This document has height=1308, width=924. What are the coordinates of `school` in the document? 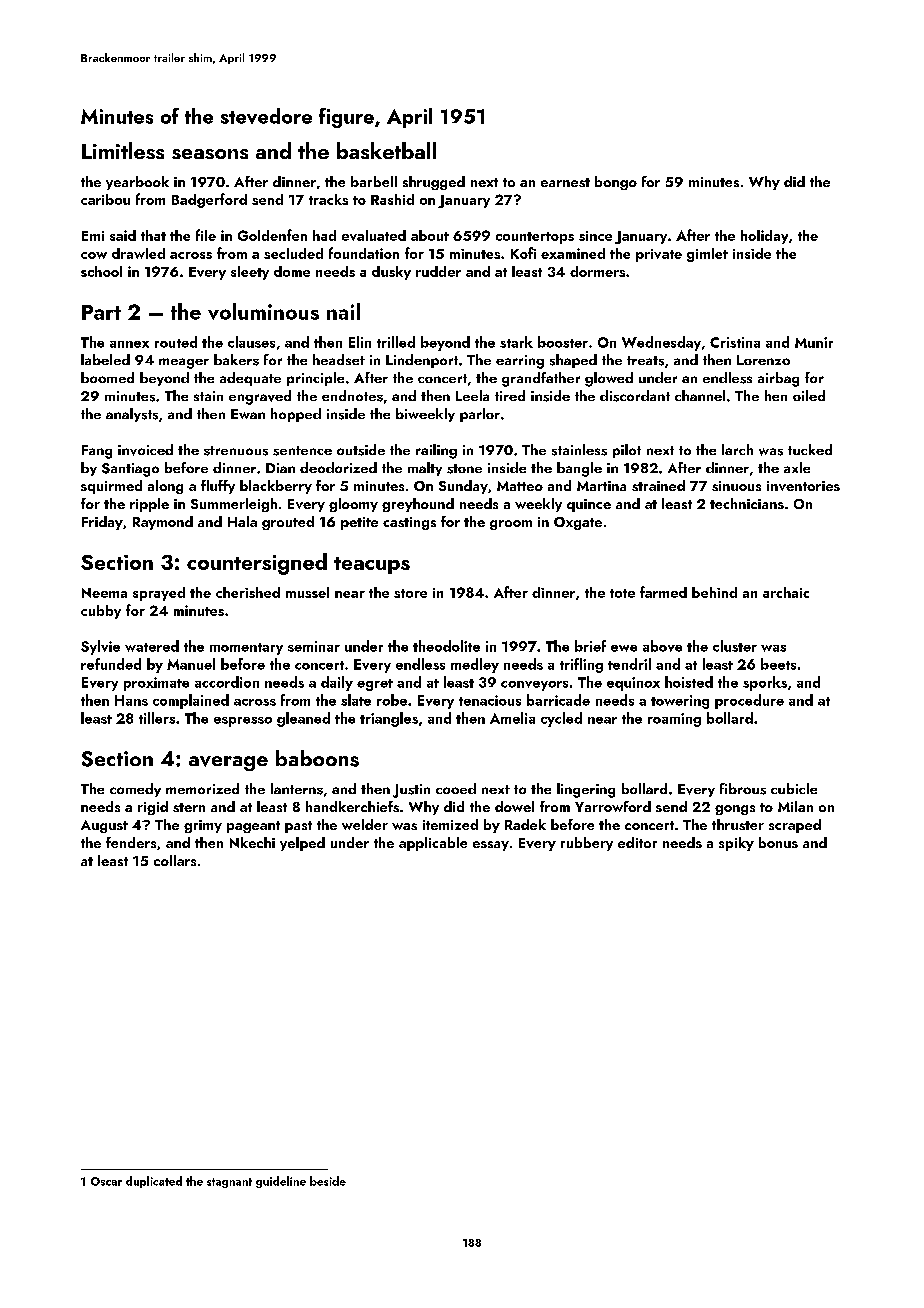 It's located at (101, 271).
